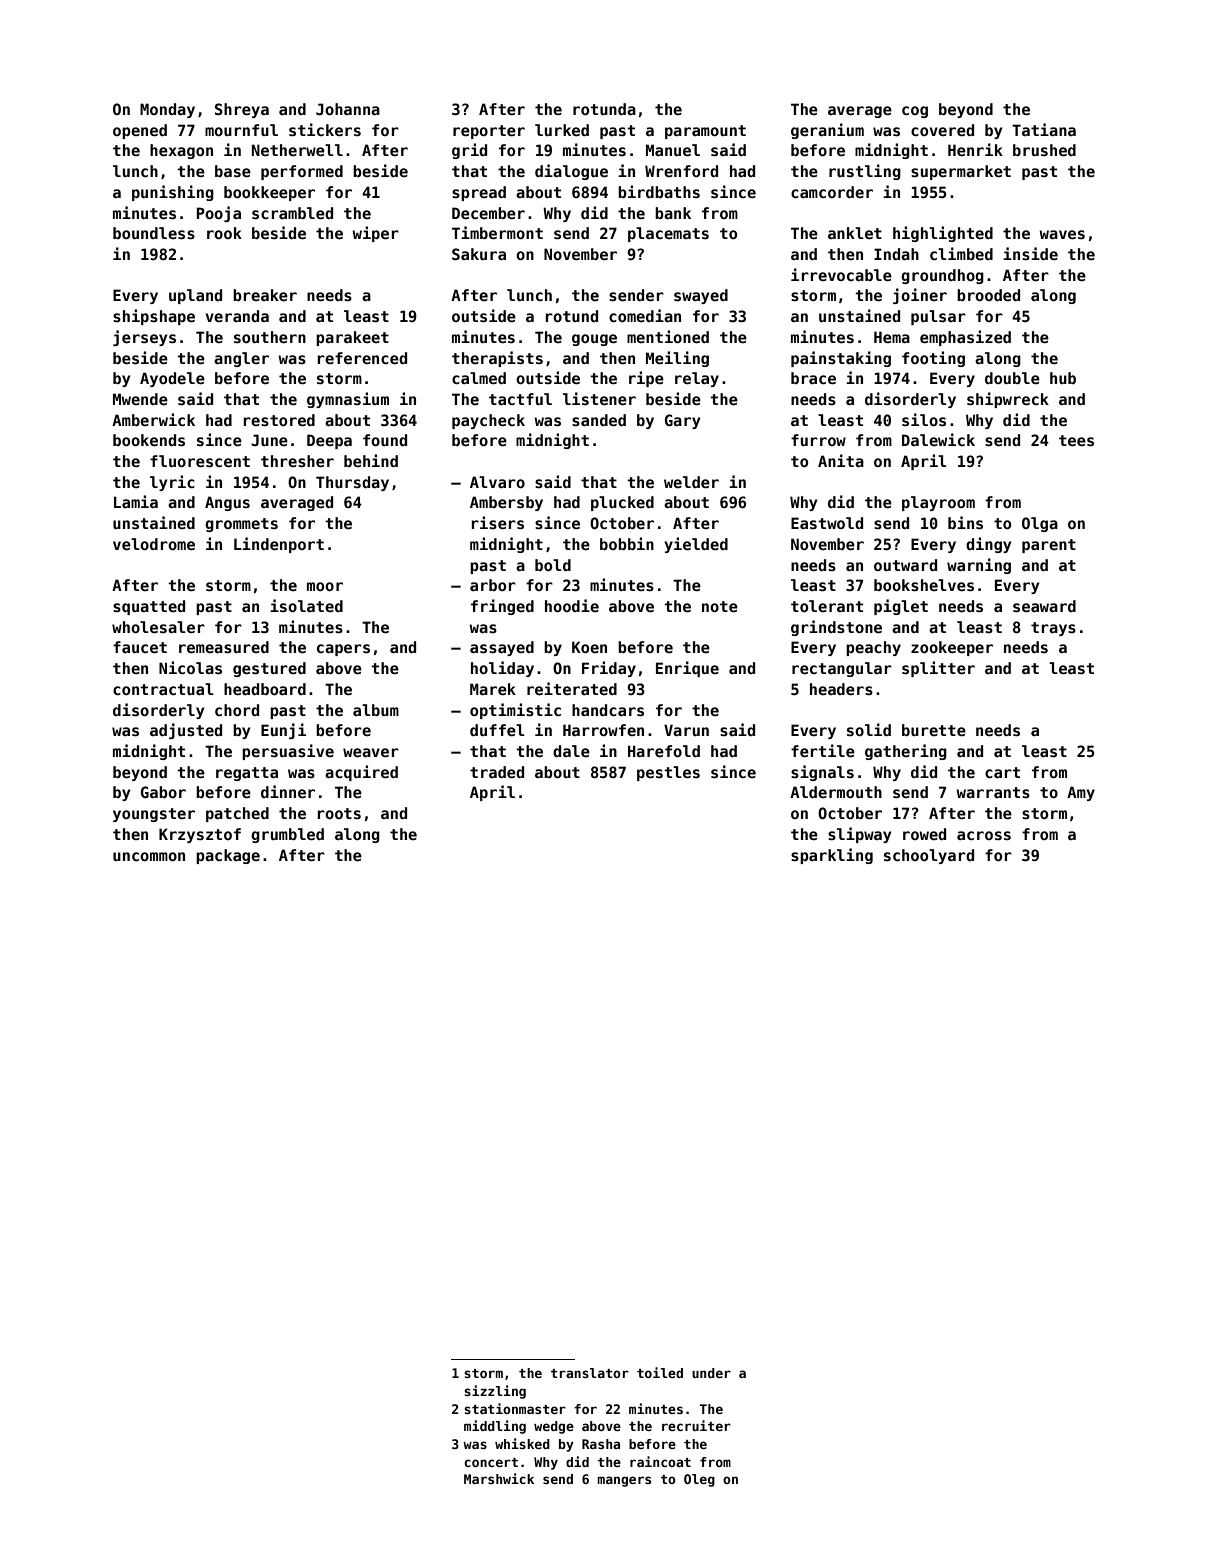 Image resolution: width=1212 pixels, height=1568 pixels. What do you see at coordinates (270, 337) in the document?
I see `southern` at bounding box center [270, 337].
